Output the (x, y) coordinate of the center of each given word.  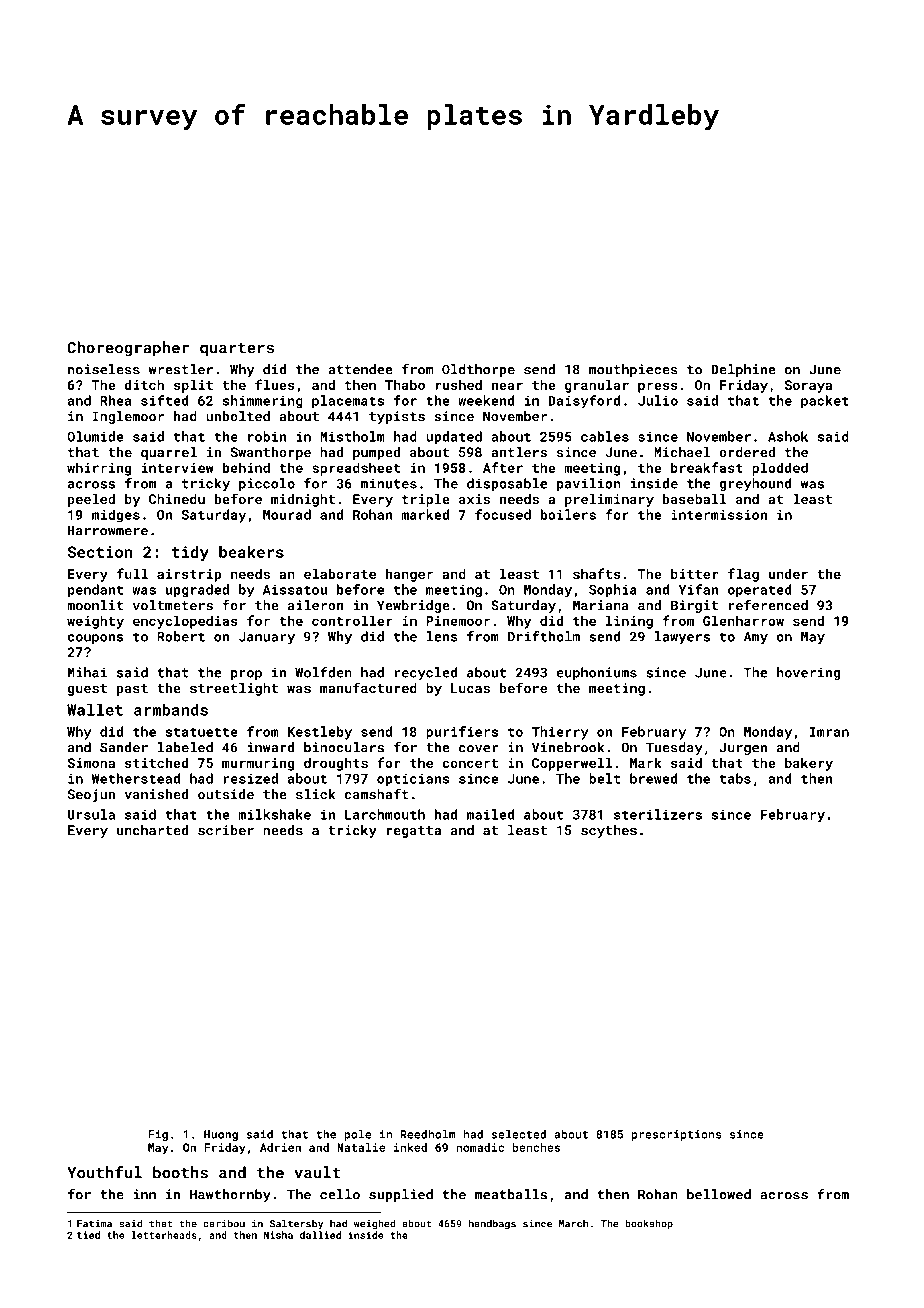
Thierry (559, 733)
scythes (609, 831)
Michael (682, 452)
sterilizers (658, 814)
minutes (389, 483)
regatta (414, 832)
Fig (158, 1135)
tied (88, 1235)
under (788, 573)
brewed (653, 778)
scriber (226, 830)
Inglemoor (128, 417)
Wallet (95, 709)
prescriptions (676, 1135)
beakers (251, 552)
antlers (519, 452)
